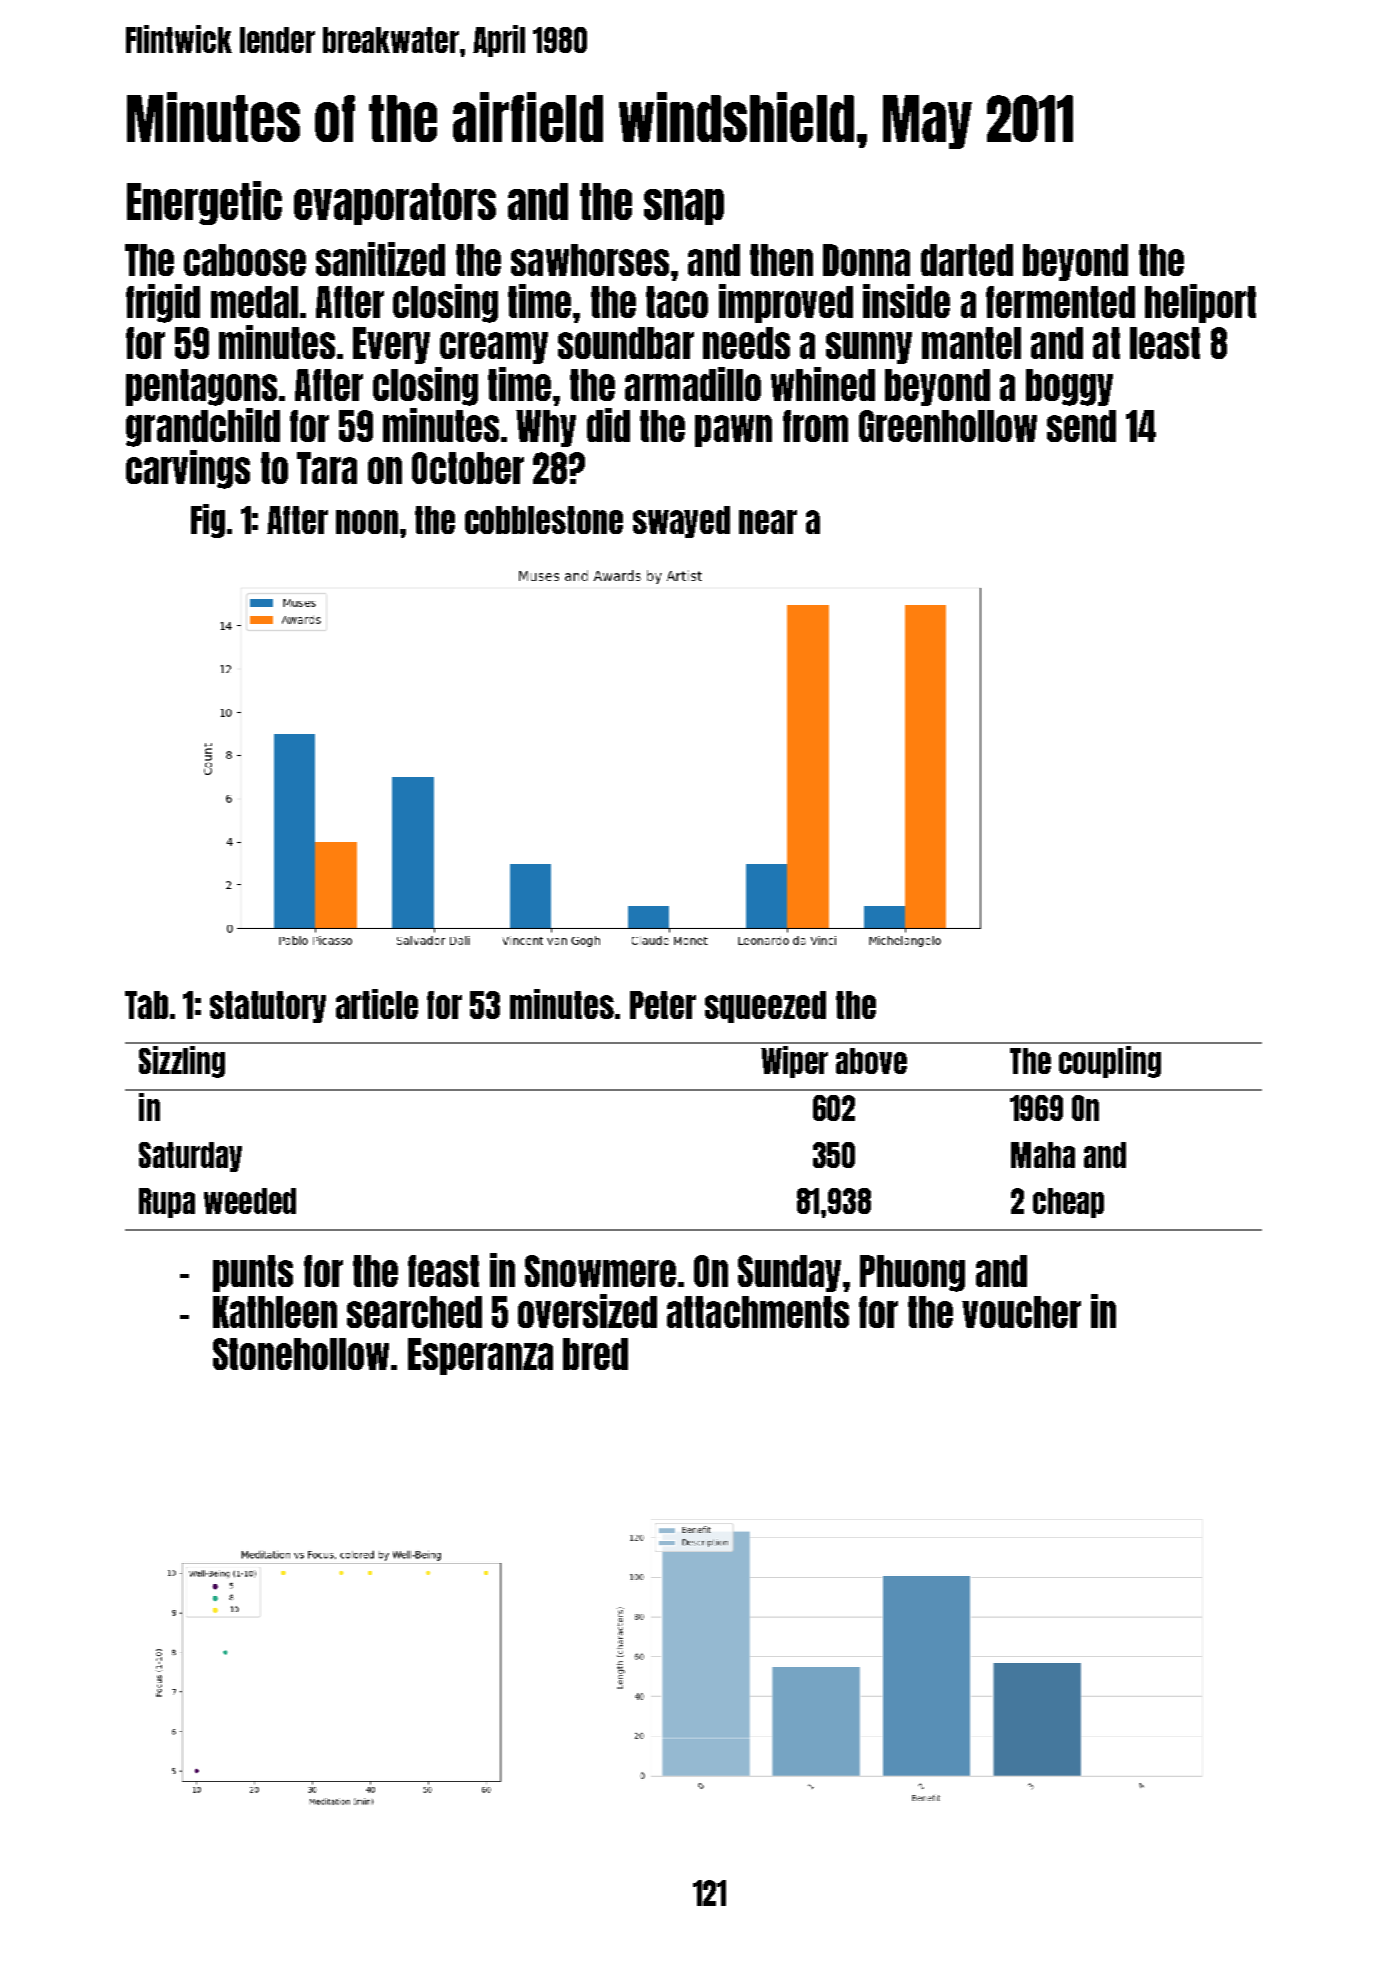 The height and width of the image is (1969, 1386). I want to click on send, so click(1081, 426).
